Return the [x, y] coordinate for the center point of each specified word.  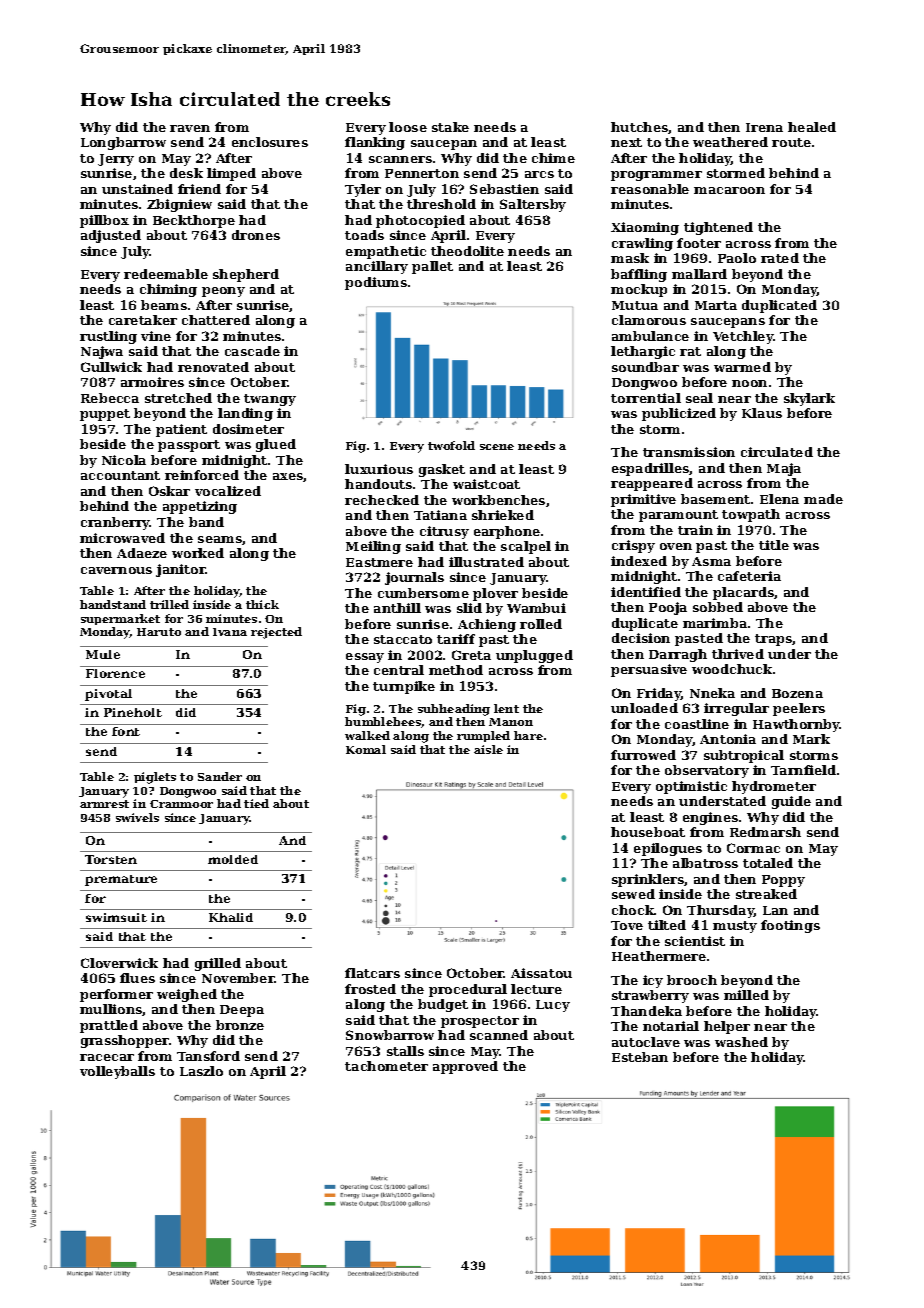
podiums [376, 283]
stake [450, 127]
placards [743, 593]
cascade [252, 351]
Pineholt [133, 712]
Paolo [737, 258]
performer [116, 995]
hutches [639, 127]
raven [190, 128]
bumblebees [383, 722]
